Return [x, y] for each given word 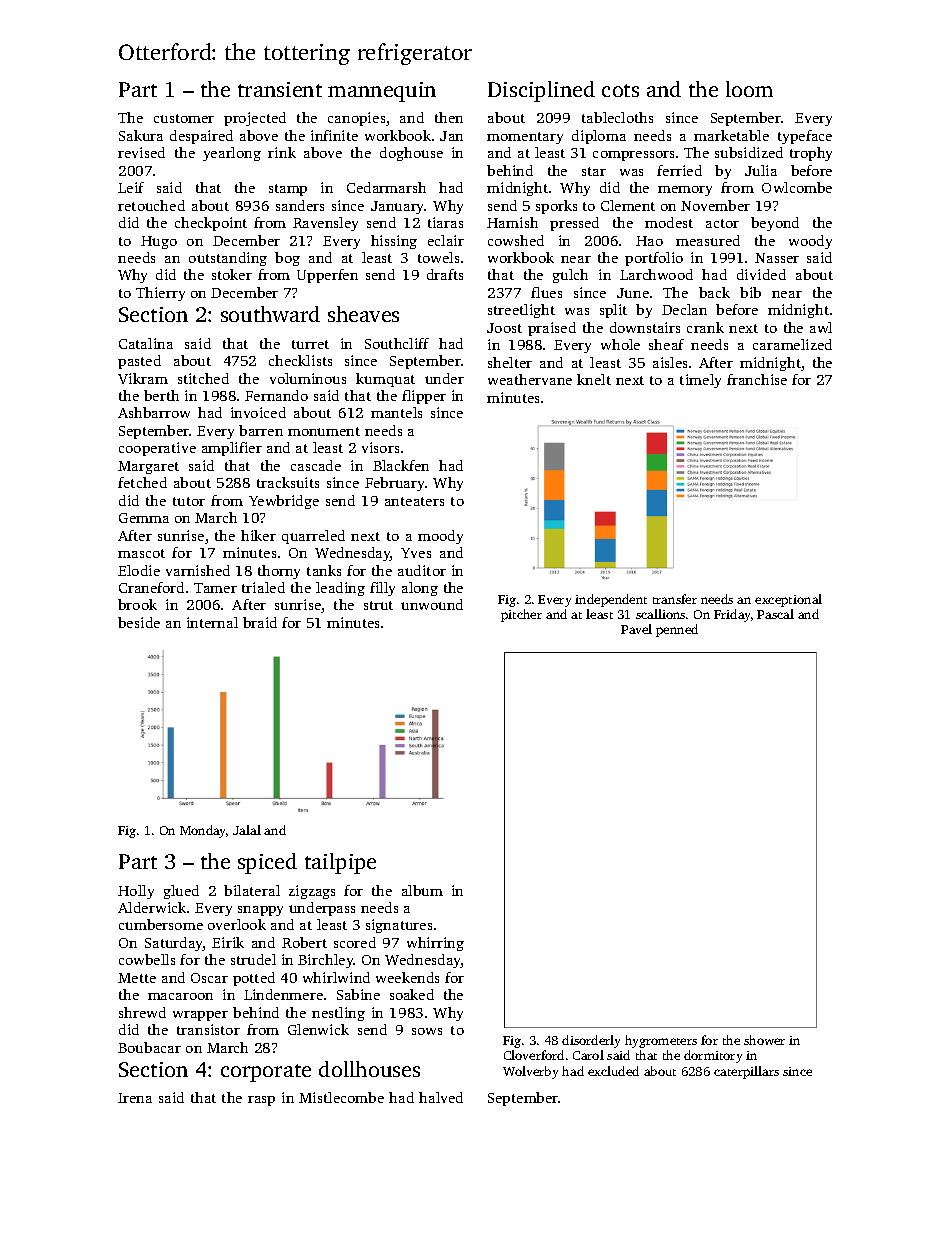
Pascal [775, 614]
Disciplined [541, 91]
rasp [261, 1101]
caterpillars [746, 1072]
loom [749, 89]
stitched [203, 378]
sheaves [363, 314]
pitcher [521, 615]
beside [139, 622]
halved [441, 1097]
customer [184, 118]
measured [708, 240]
